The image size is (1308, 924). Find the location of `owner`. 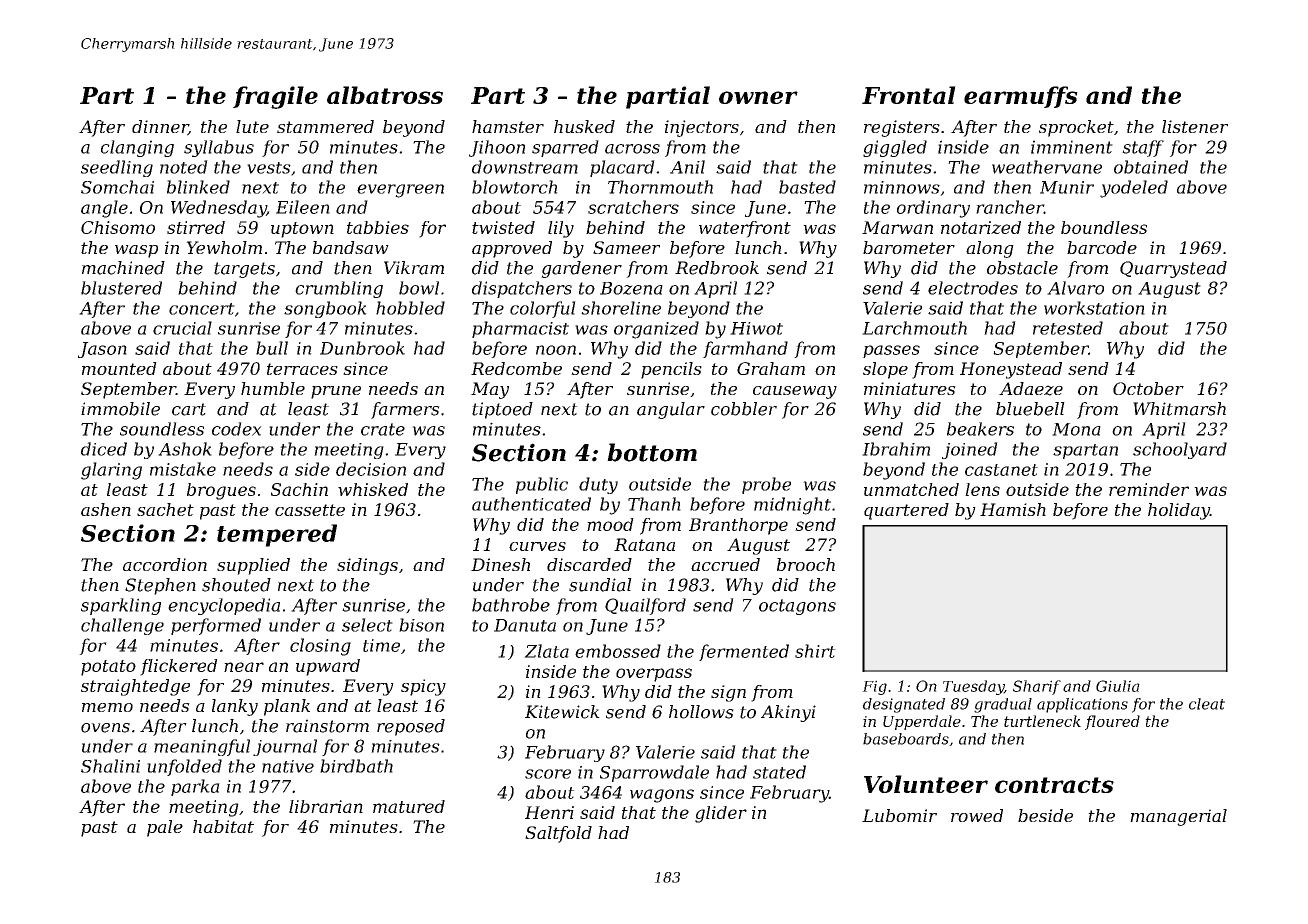

owner is located at coordinates (758, 97).
